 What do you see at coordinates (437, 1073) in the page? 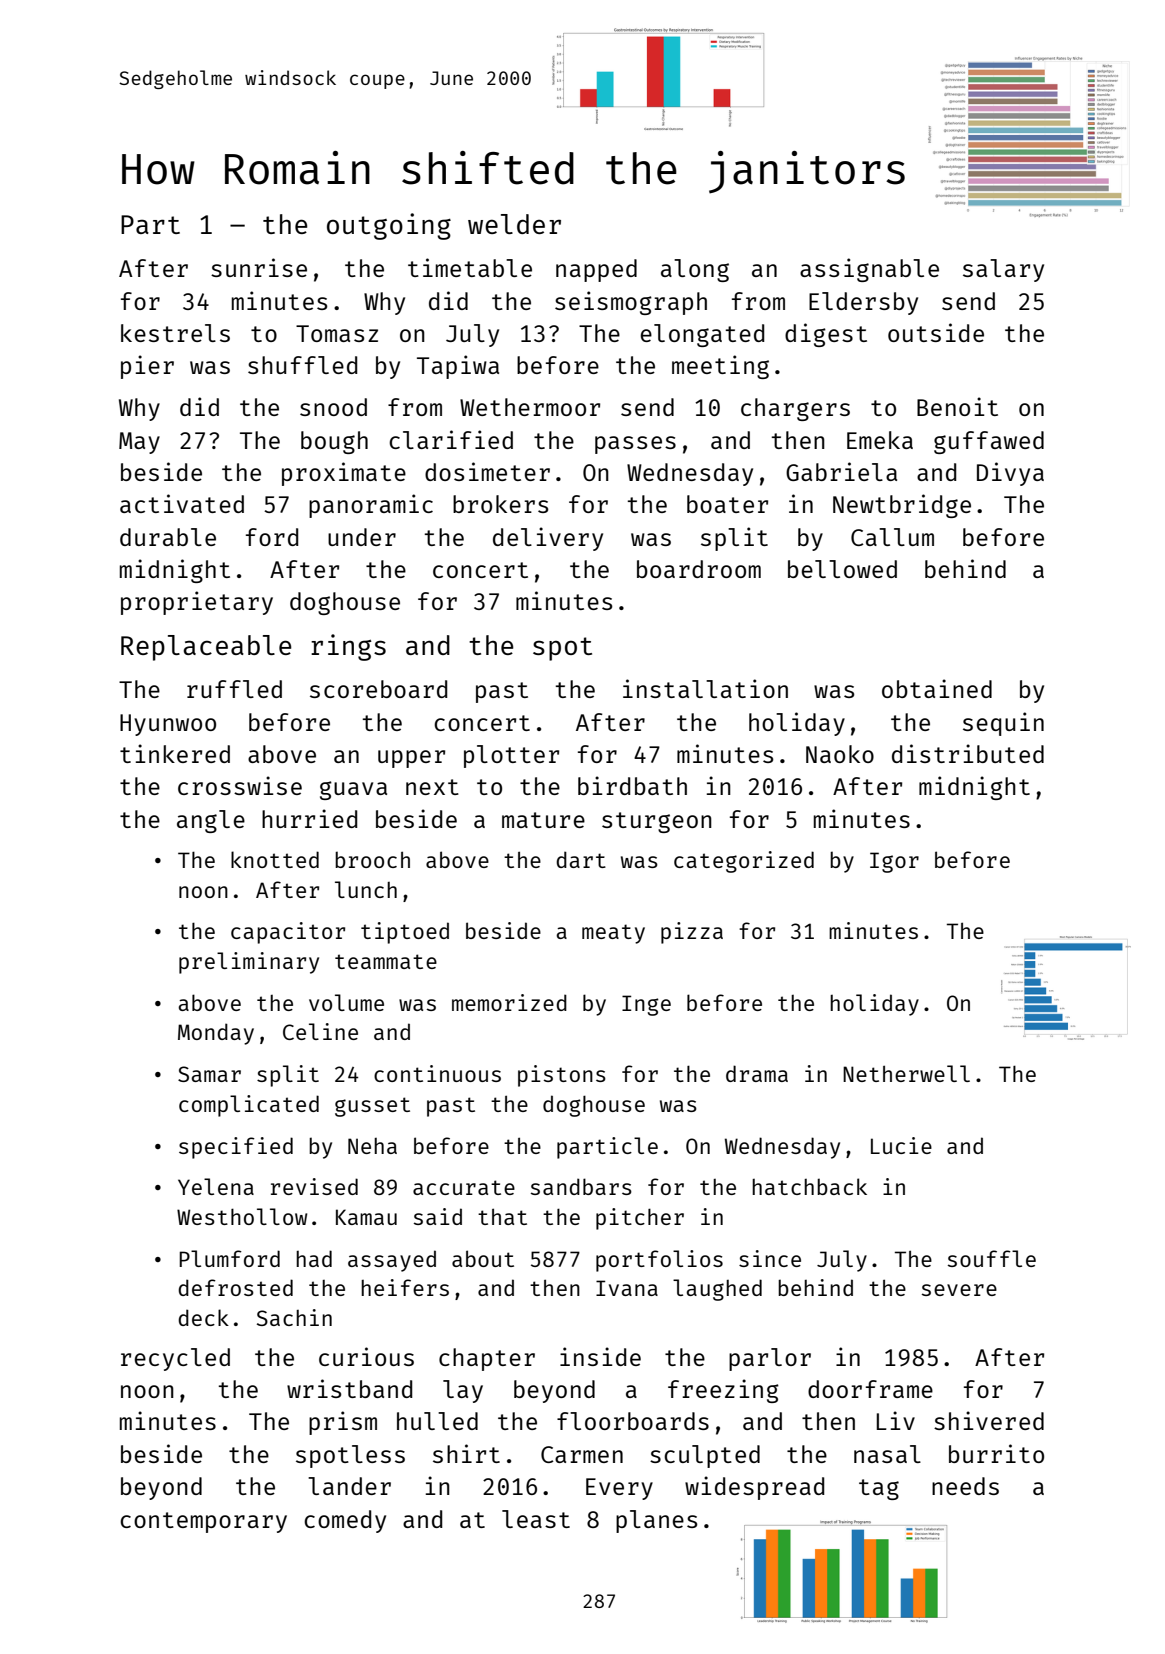
I see `continuous` at bounding box center [437, 1073].
